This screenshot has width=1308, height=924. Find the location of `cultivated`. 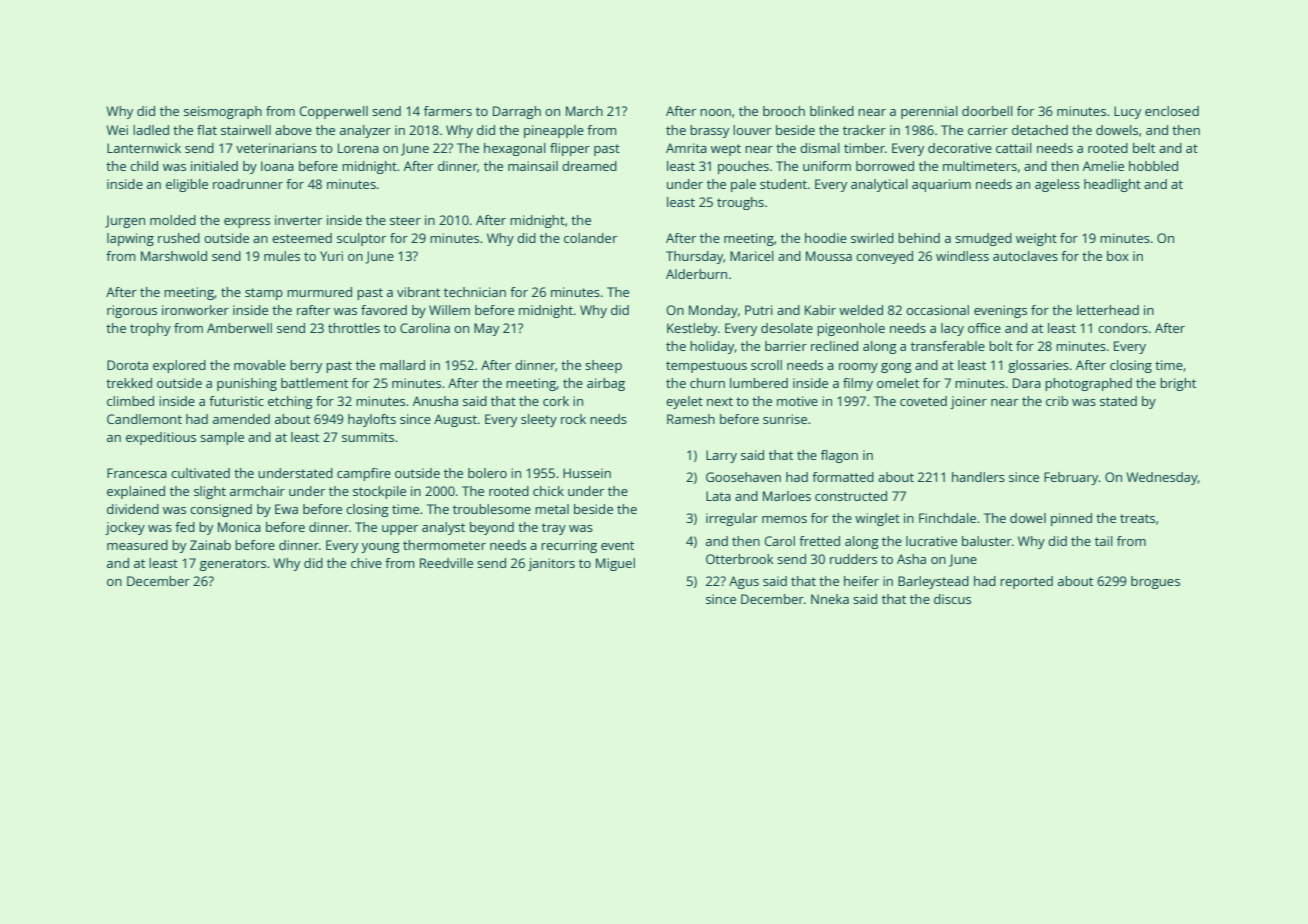

cultivated is located at coordinates (200, 473).
